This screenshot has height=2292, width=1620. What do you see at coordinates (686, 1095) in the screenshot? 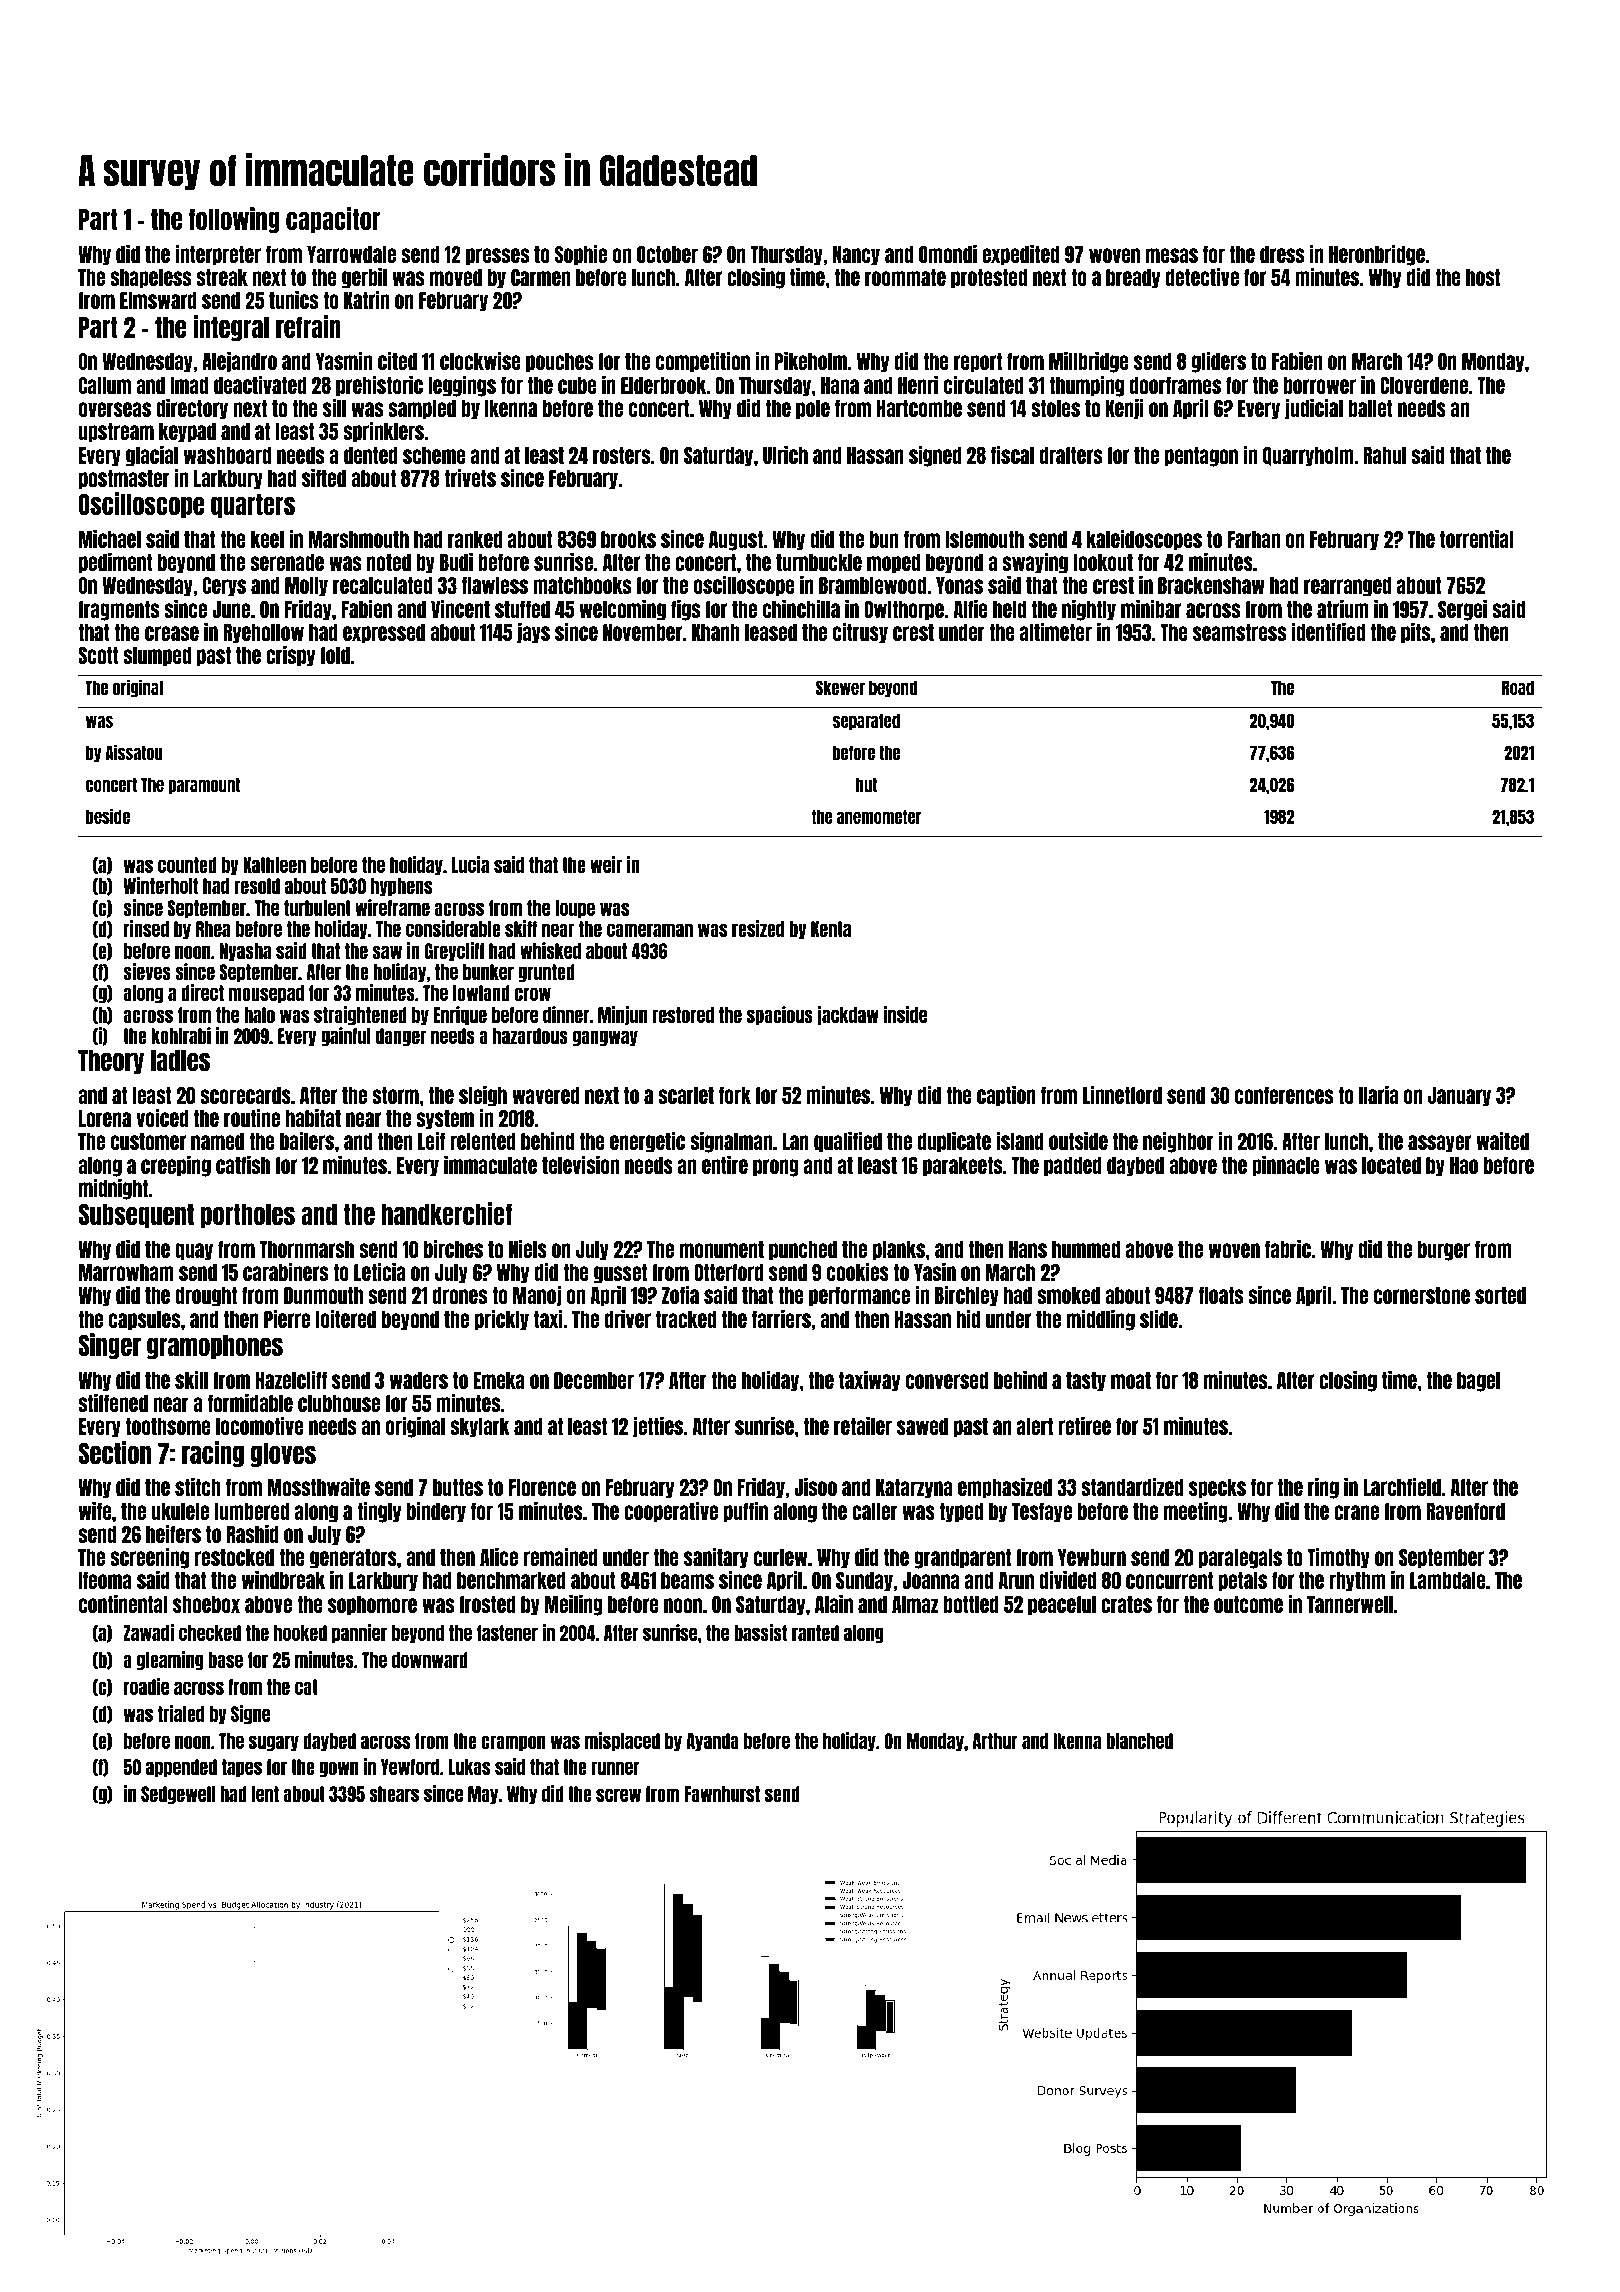
I see `scarlet` at bounding box center [686, 1095].
